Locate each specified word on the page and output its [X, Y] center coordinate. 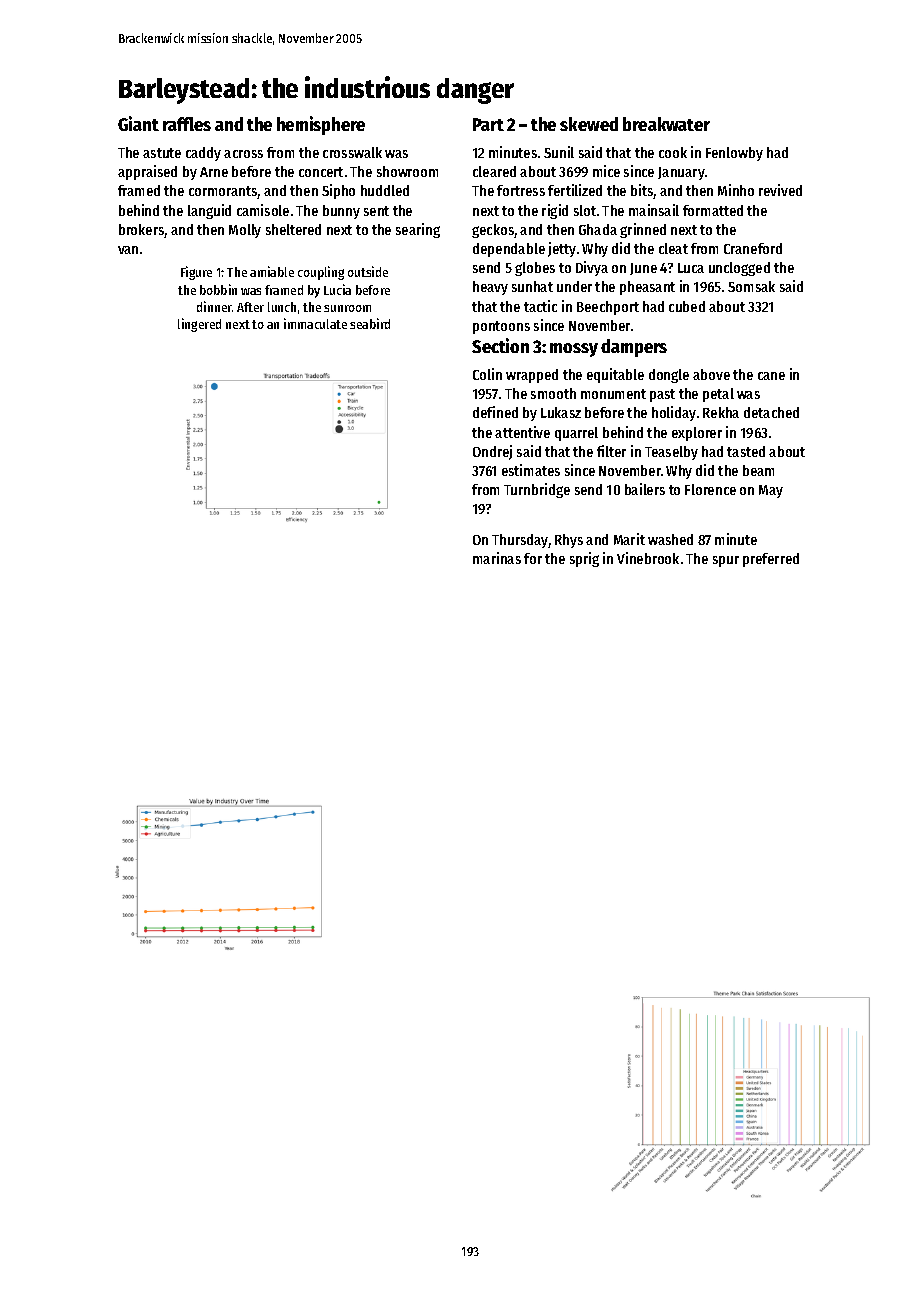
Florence [710, 489]
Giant [138, 123]
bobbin [218, 289]
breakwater [666, 124]
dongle [669, 376]
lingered [199, 325]
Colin [487, 374]
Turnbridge [537, 490]
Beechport [608, 308]
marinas [497, 558]
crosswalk [352, 152]
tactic [540, 306]
